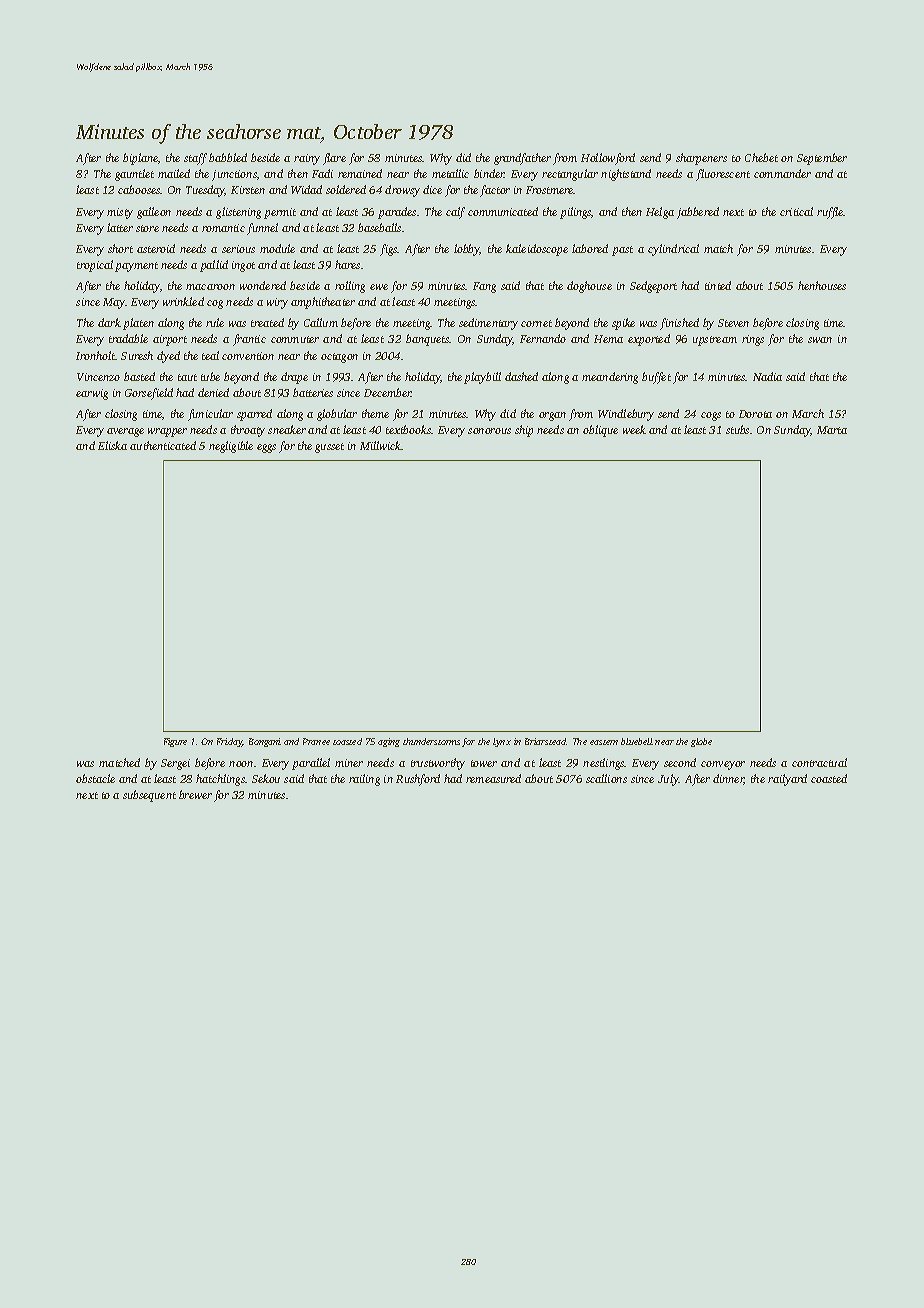 This screenshot has height=1308, width=924. I want to click on Hollowford, so click(608, 159).
